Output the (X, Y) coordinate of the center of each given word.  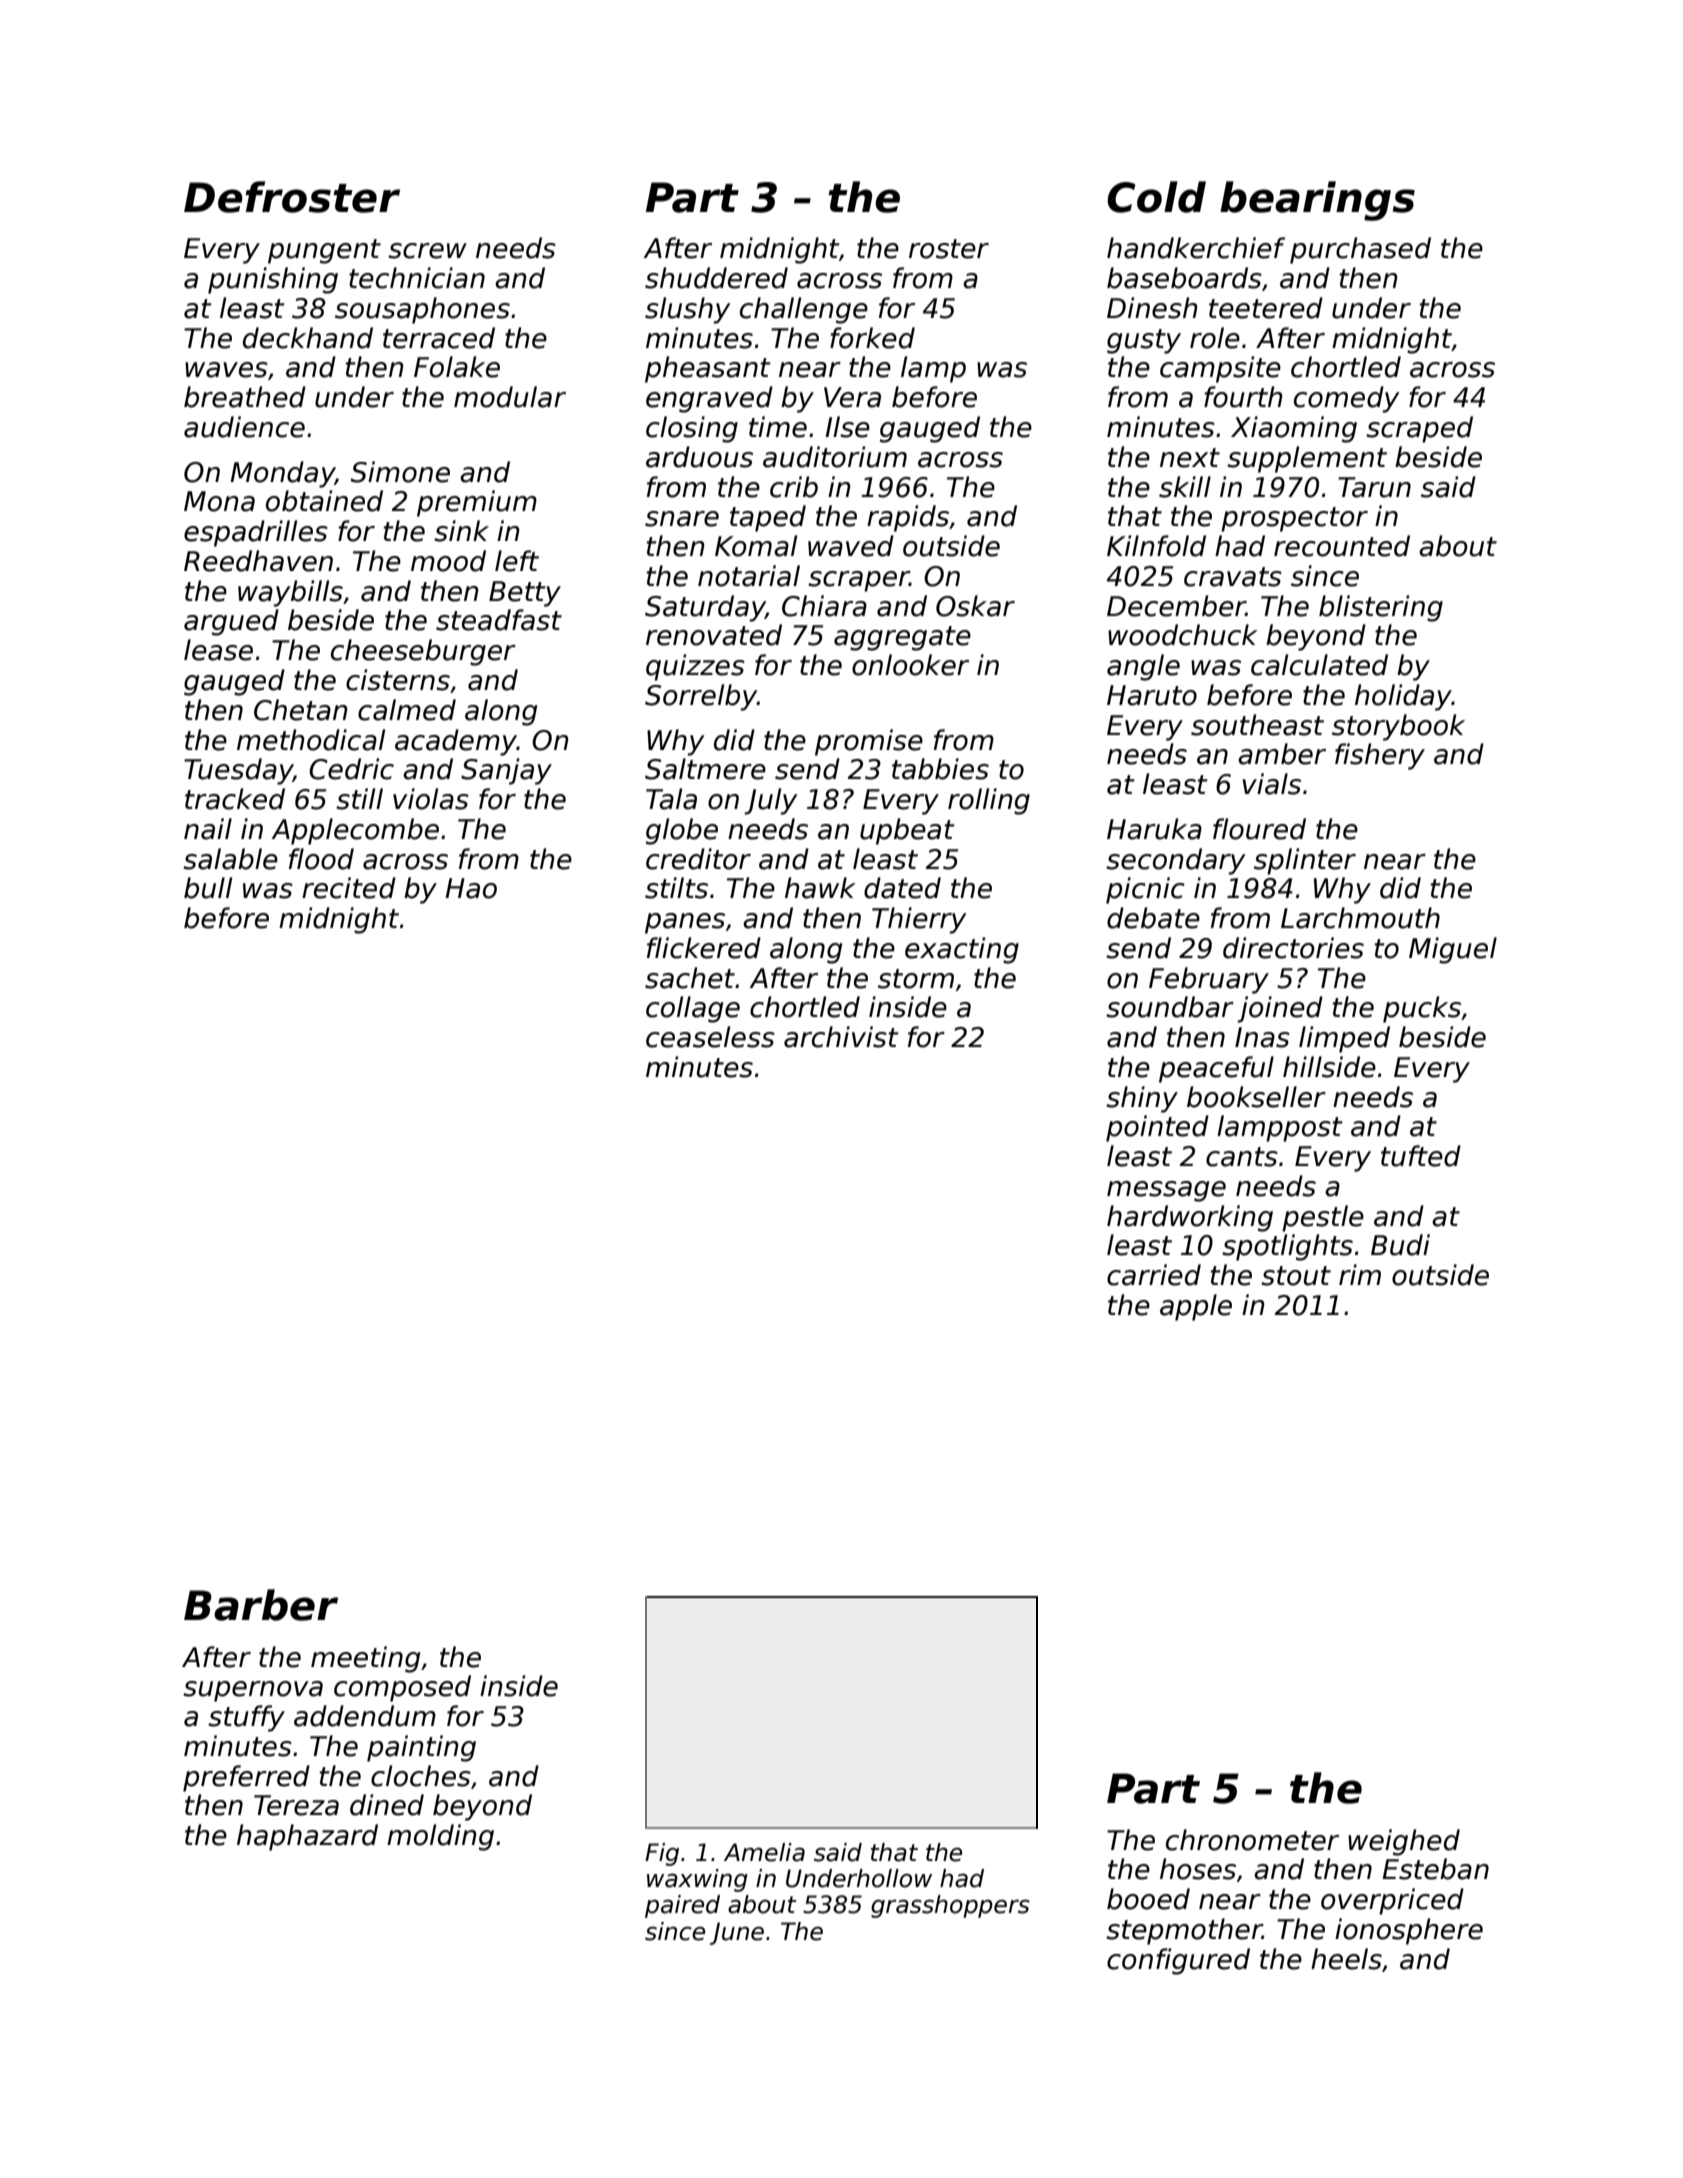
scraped (1419, 429)
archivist (841, 1037)
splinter (1305, 861)
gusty (1144, 341)
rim (1360, 1274)
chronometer (1252, 1840)
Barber (261, 1605)
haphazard (307, 1837)
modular (510, 397)
